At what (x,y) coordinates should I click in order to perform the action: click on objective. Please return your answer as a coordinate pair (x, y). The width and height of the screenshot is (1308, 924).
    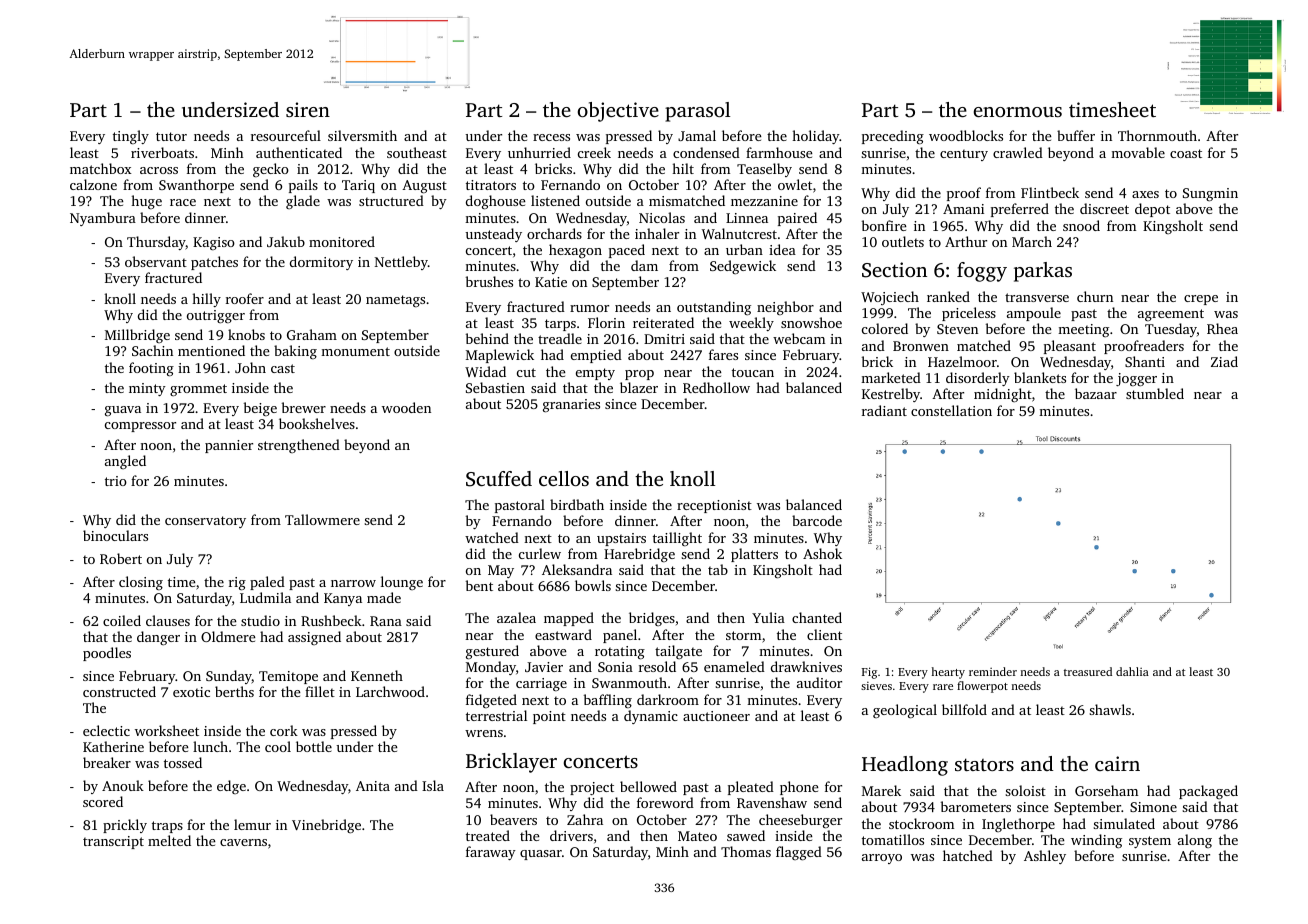
    Looking at the image, I should click on (618, 112).
